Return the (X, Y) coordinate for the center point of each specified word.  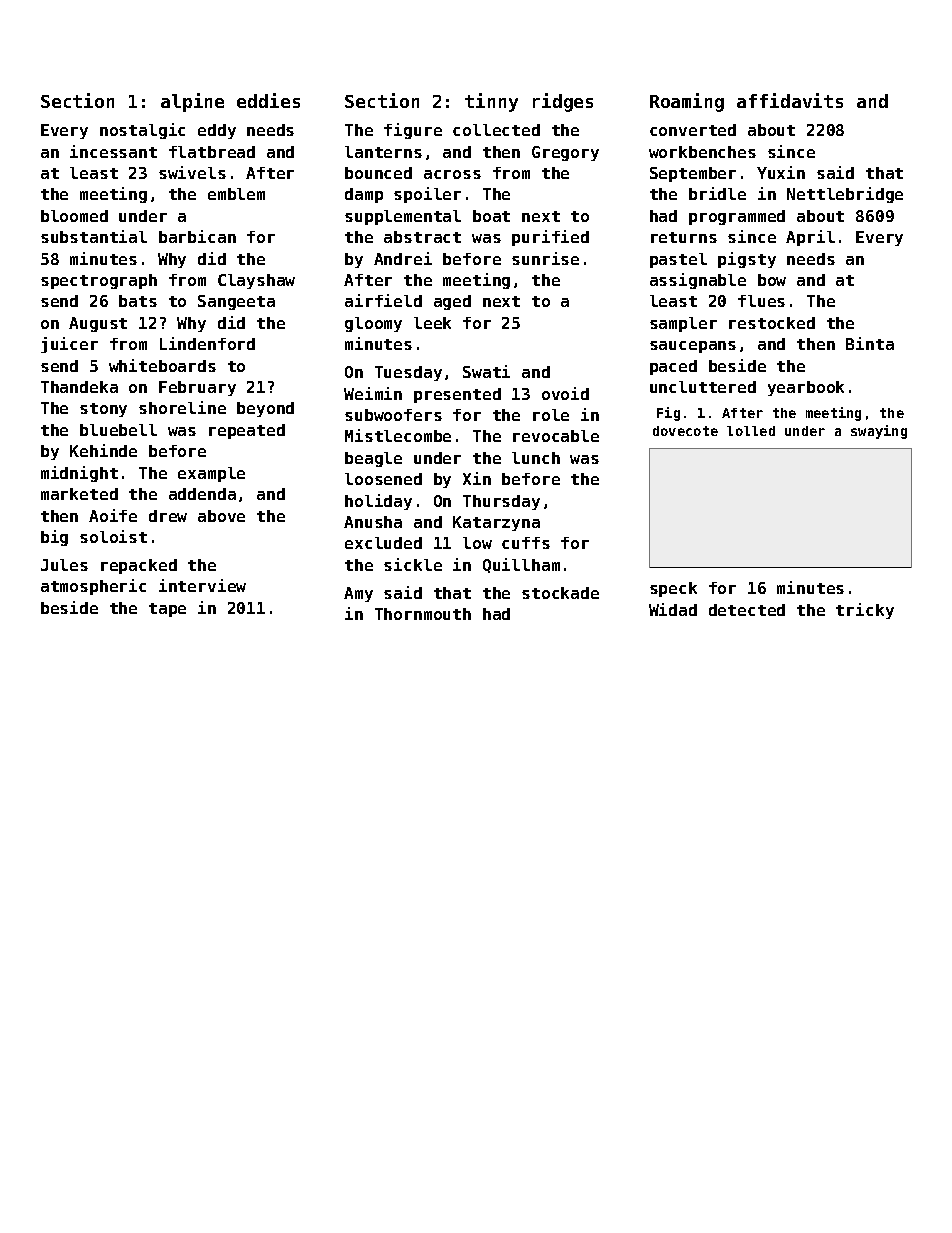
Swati (486, 371)
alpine (192, 102)
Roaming (687, 102)
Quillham (521, 565)
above (221, 516)
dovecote (685, 431)
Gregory (565, 153)
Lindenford (207, 343)
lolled (751, 431)
